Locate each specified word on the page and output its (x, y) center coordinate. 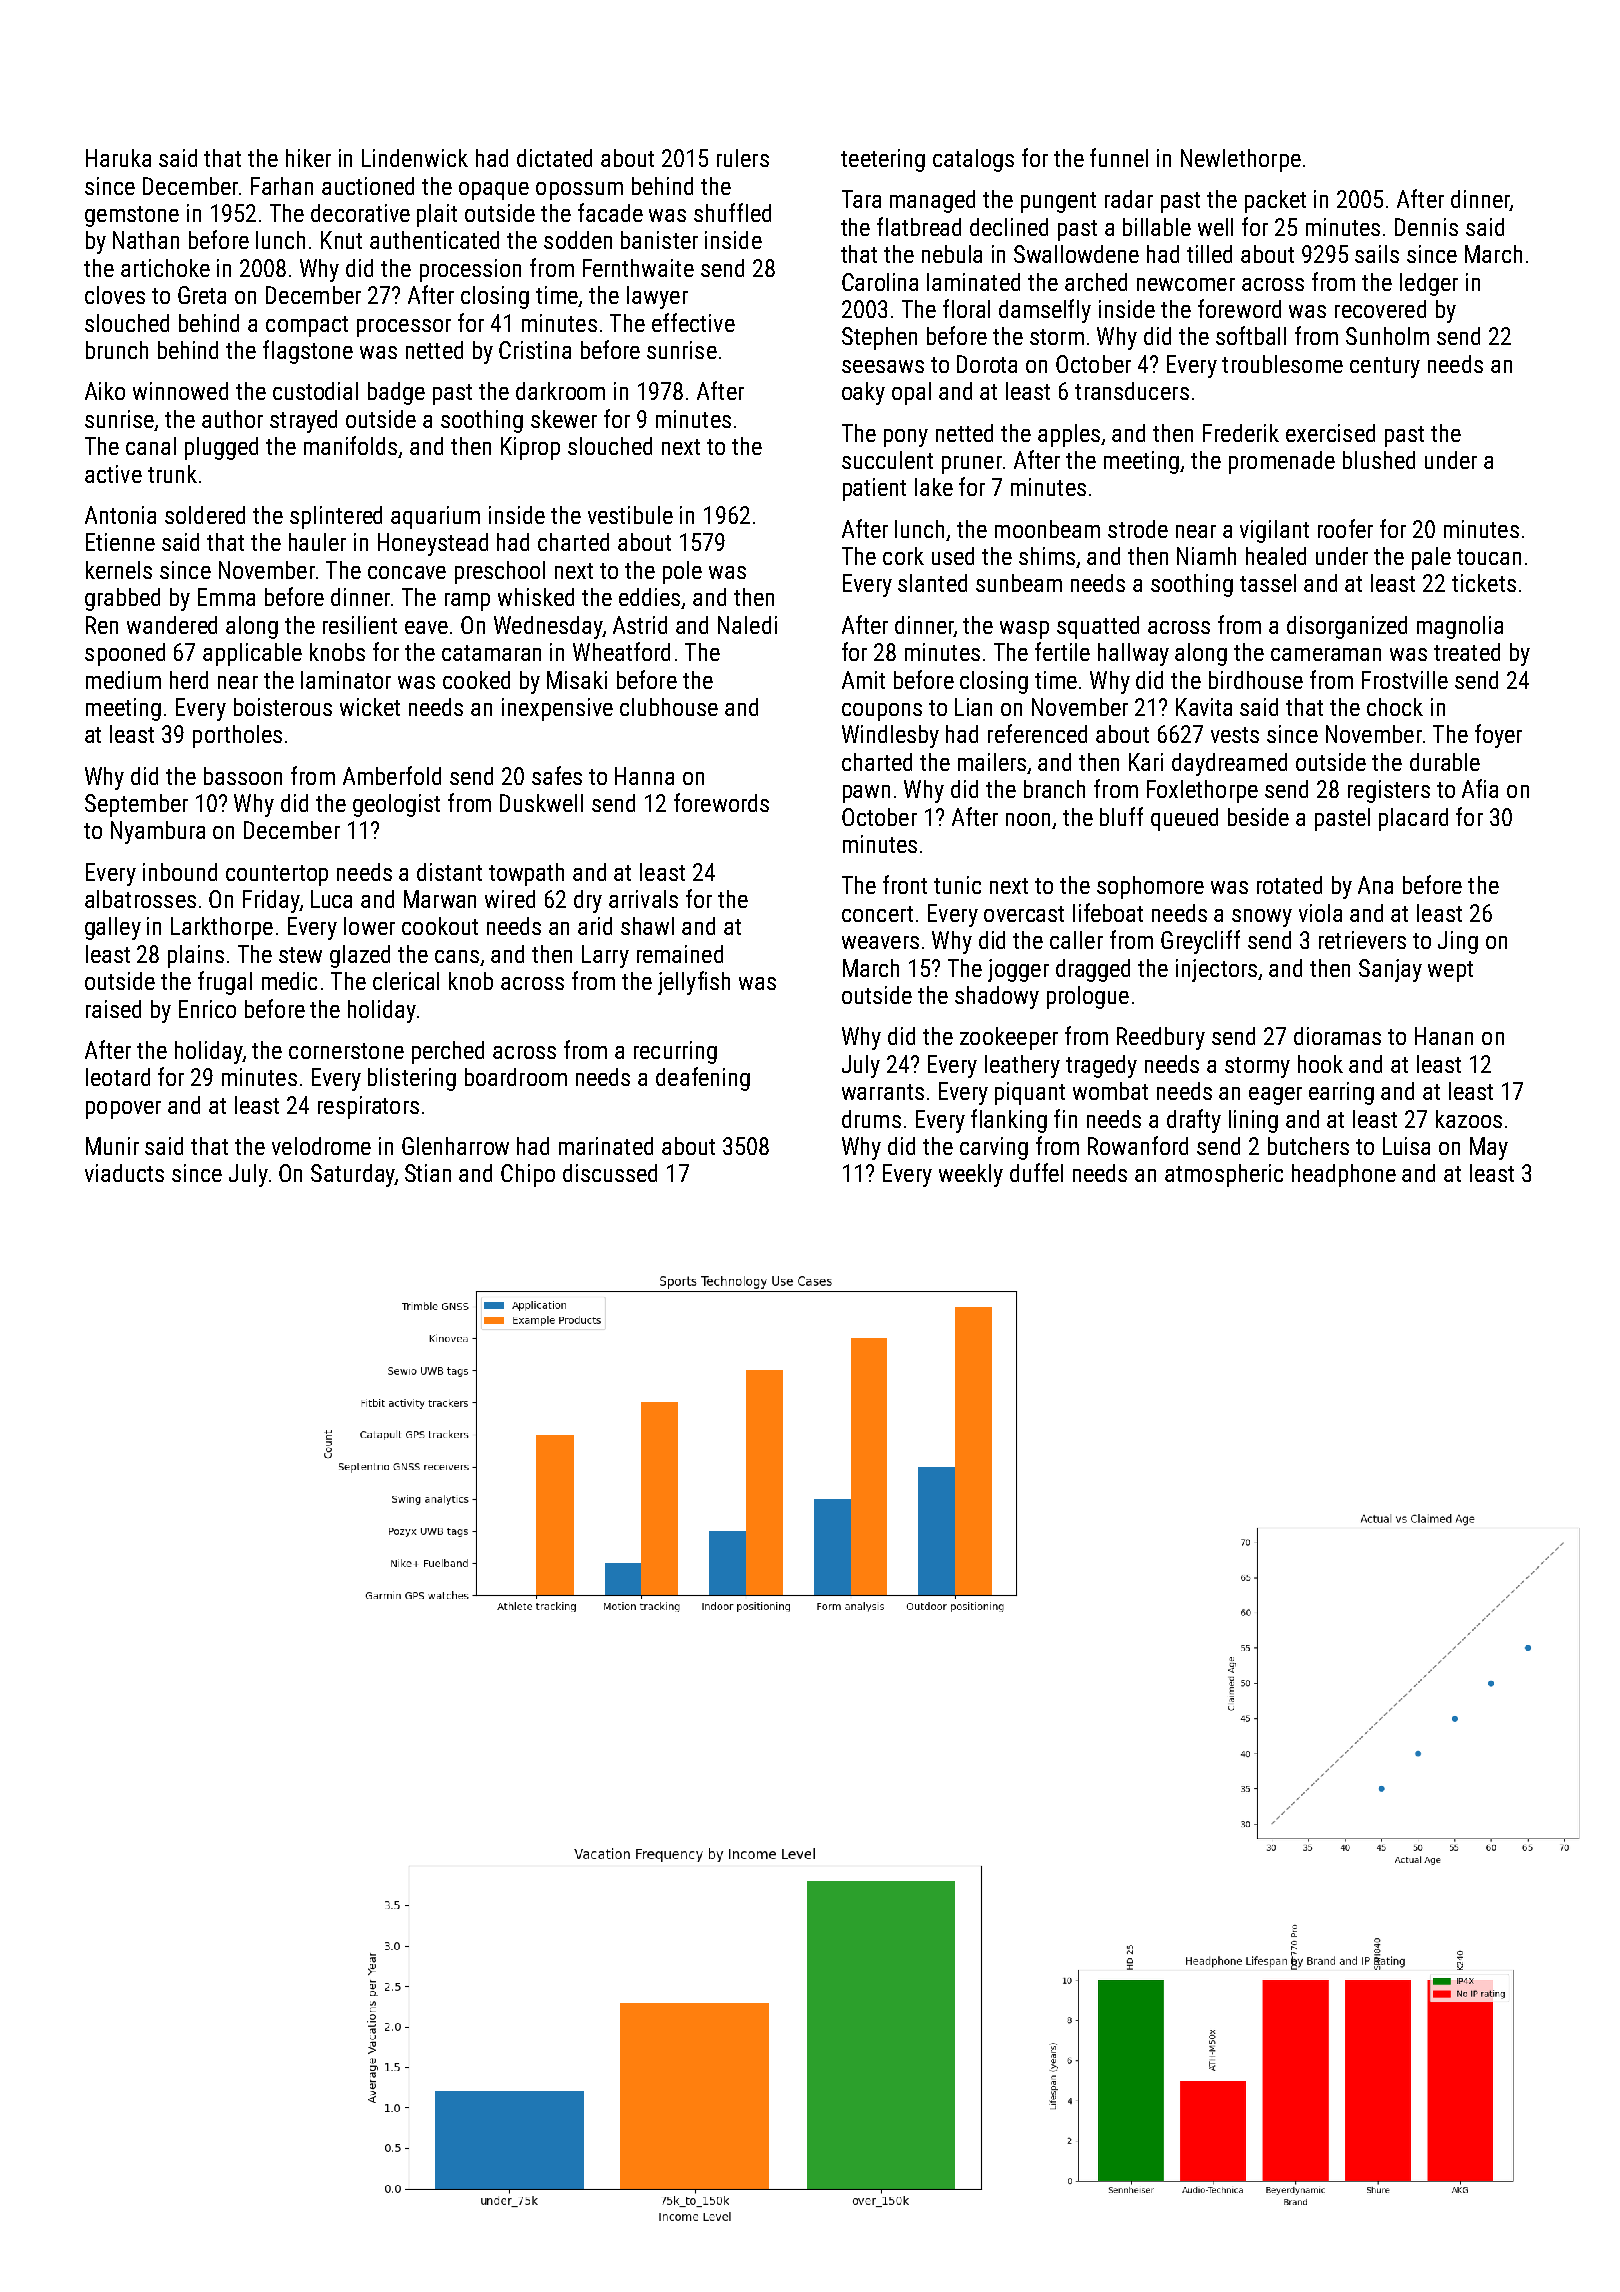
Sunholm (1387, 336)
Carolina (880, 282)
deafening (703, 1079)
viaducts (124, 1173)
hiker (308, 158)
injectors (1216, 970)
